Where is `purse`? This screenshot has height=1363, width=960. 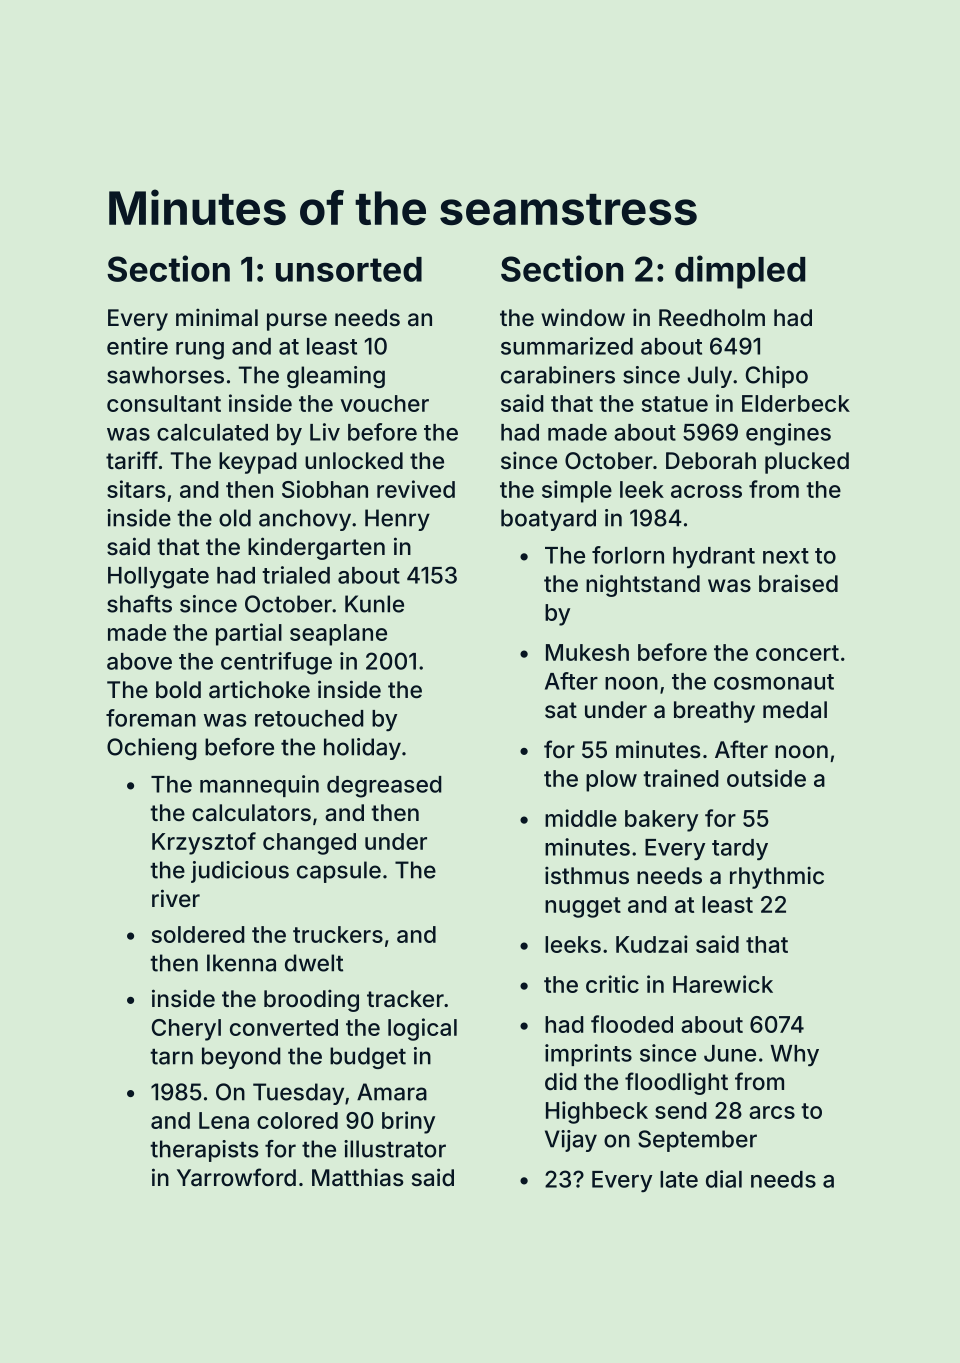 purse is located at coordinates (297, 322).
